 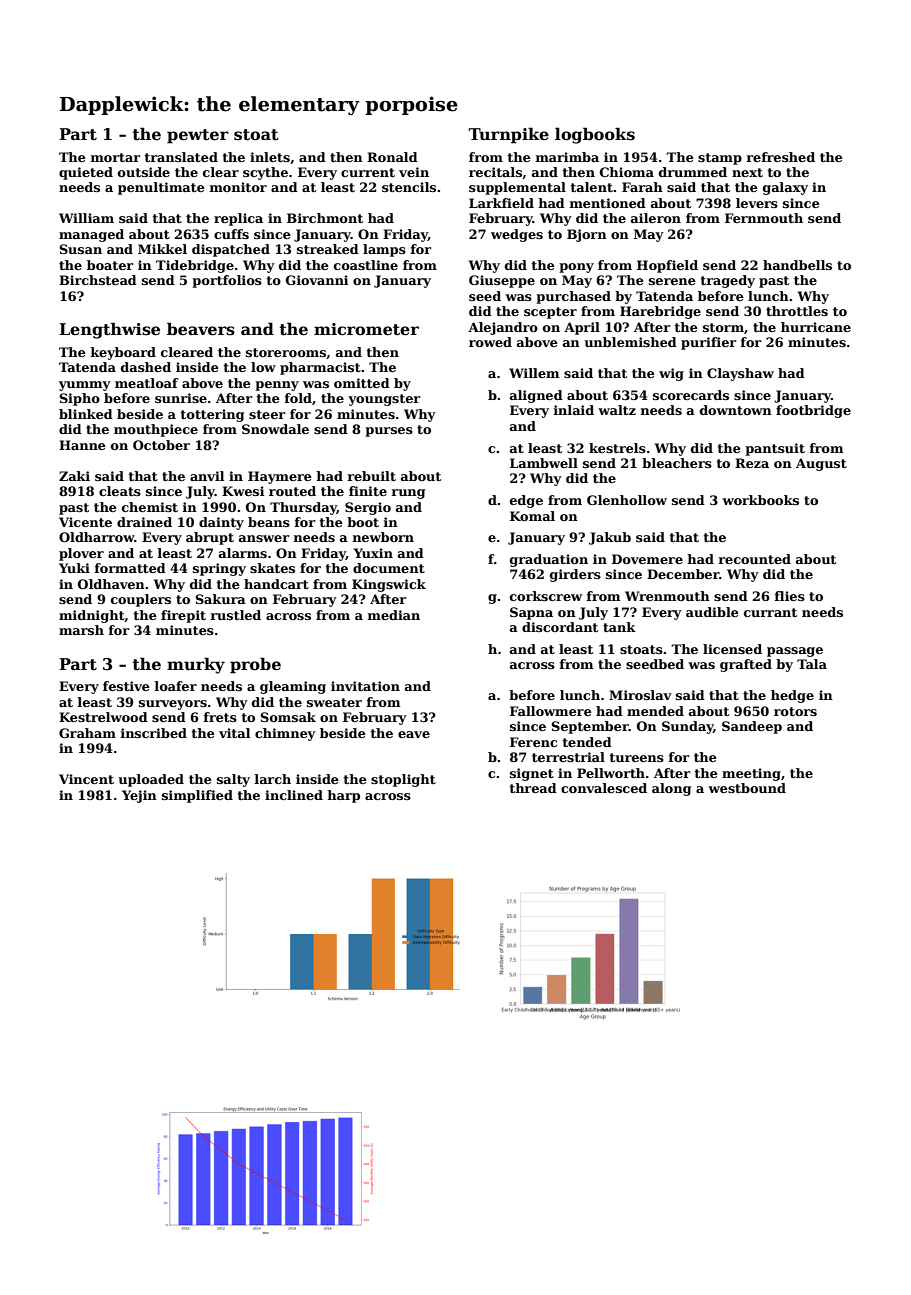 What do you see at coordinates (123, 353) in the document?
I see `keyboard` at bounding box center [123, 353].
